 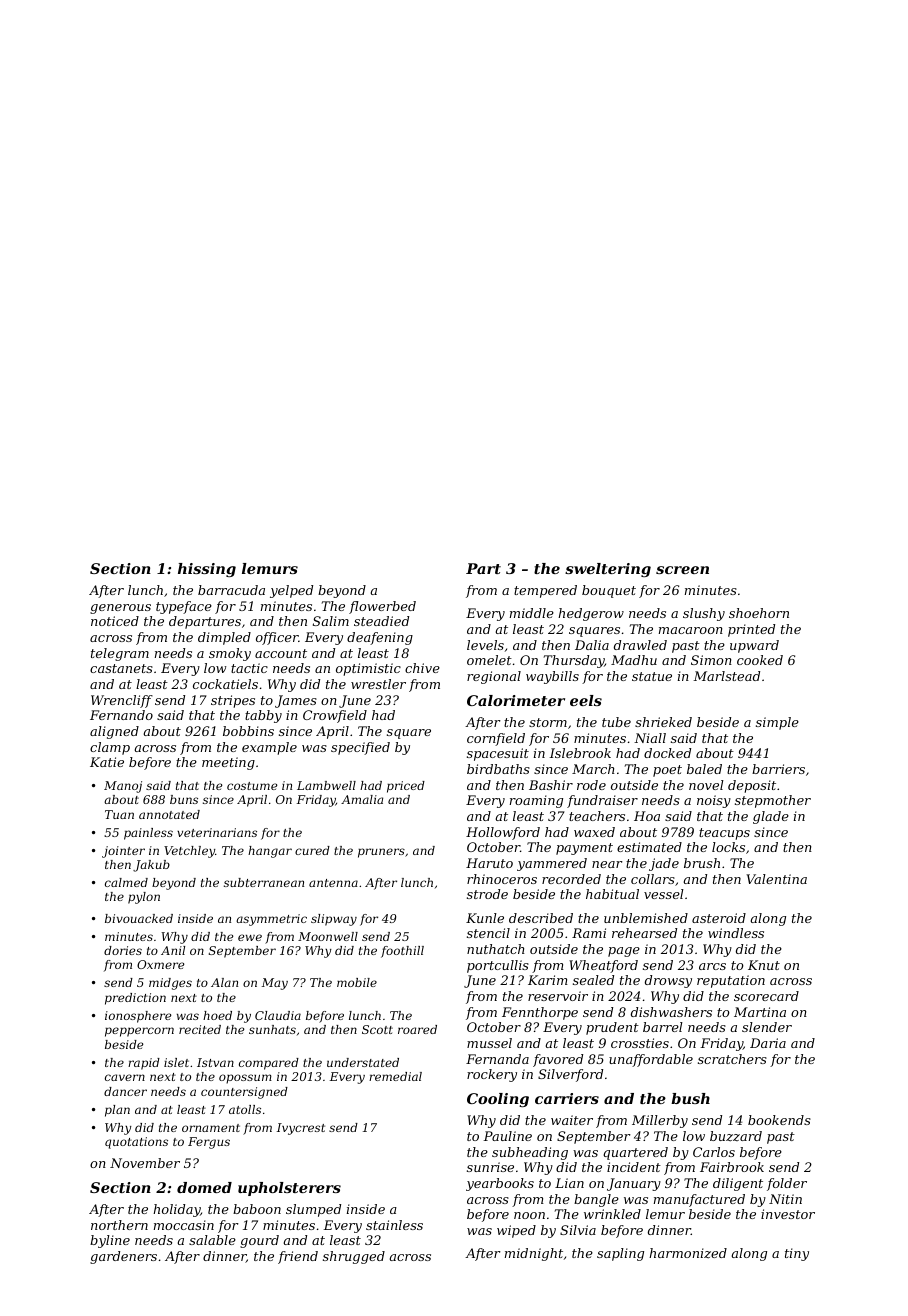 What do you see at coordinates (570, 1075) in the screenshot?
I see `Silverford` at bounding box center [570, 1075].
